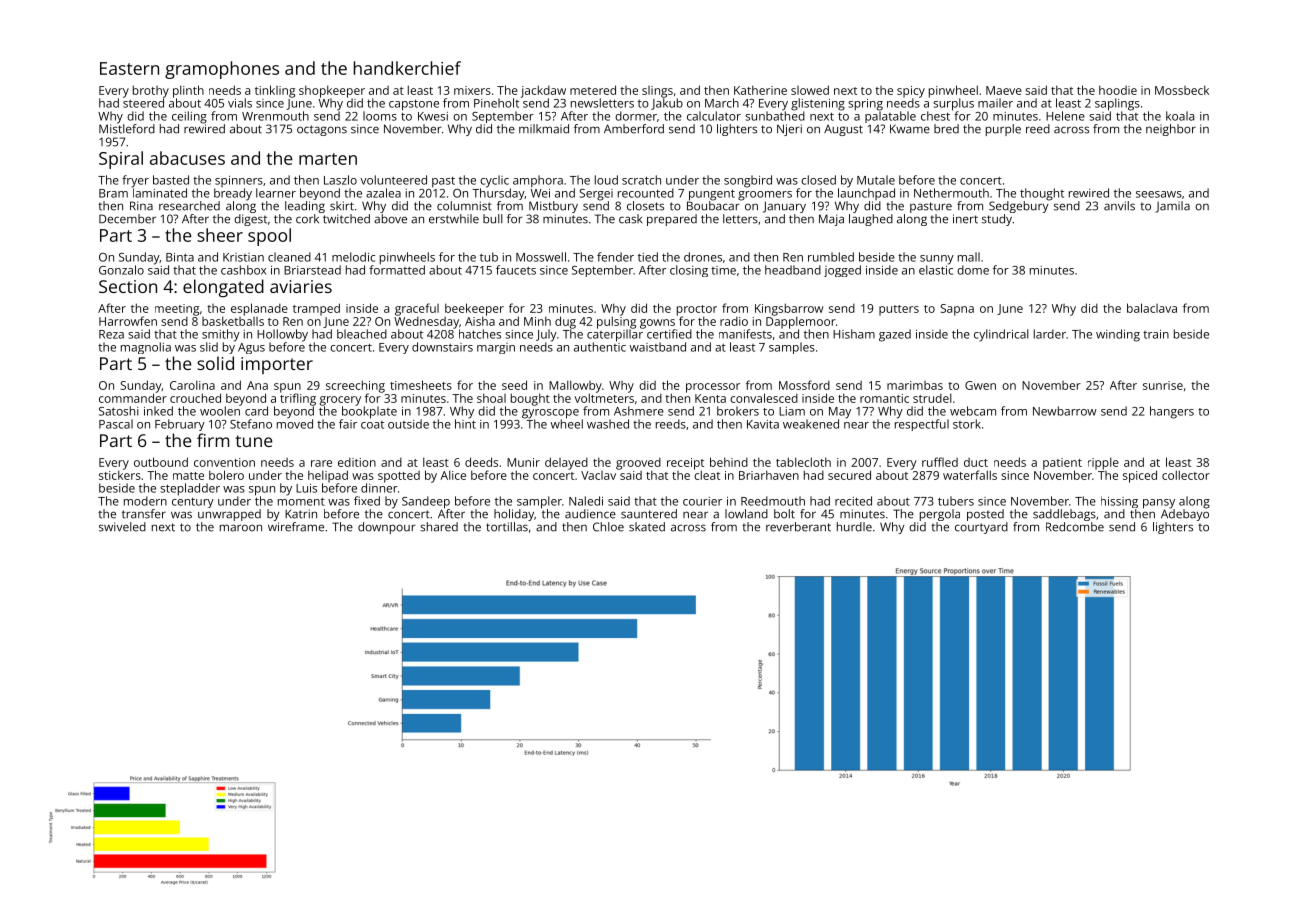  What do you see at coordinates (1172, 412) in the page?
I see `hangers` at bounding box center [1172, 412].
